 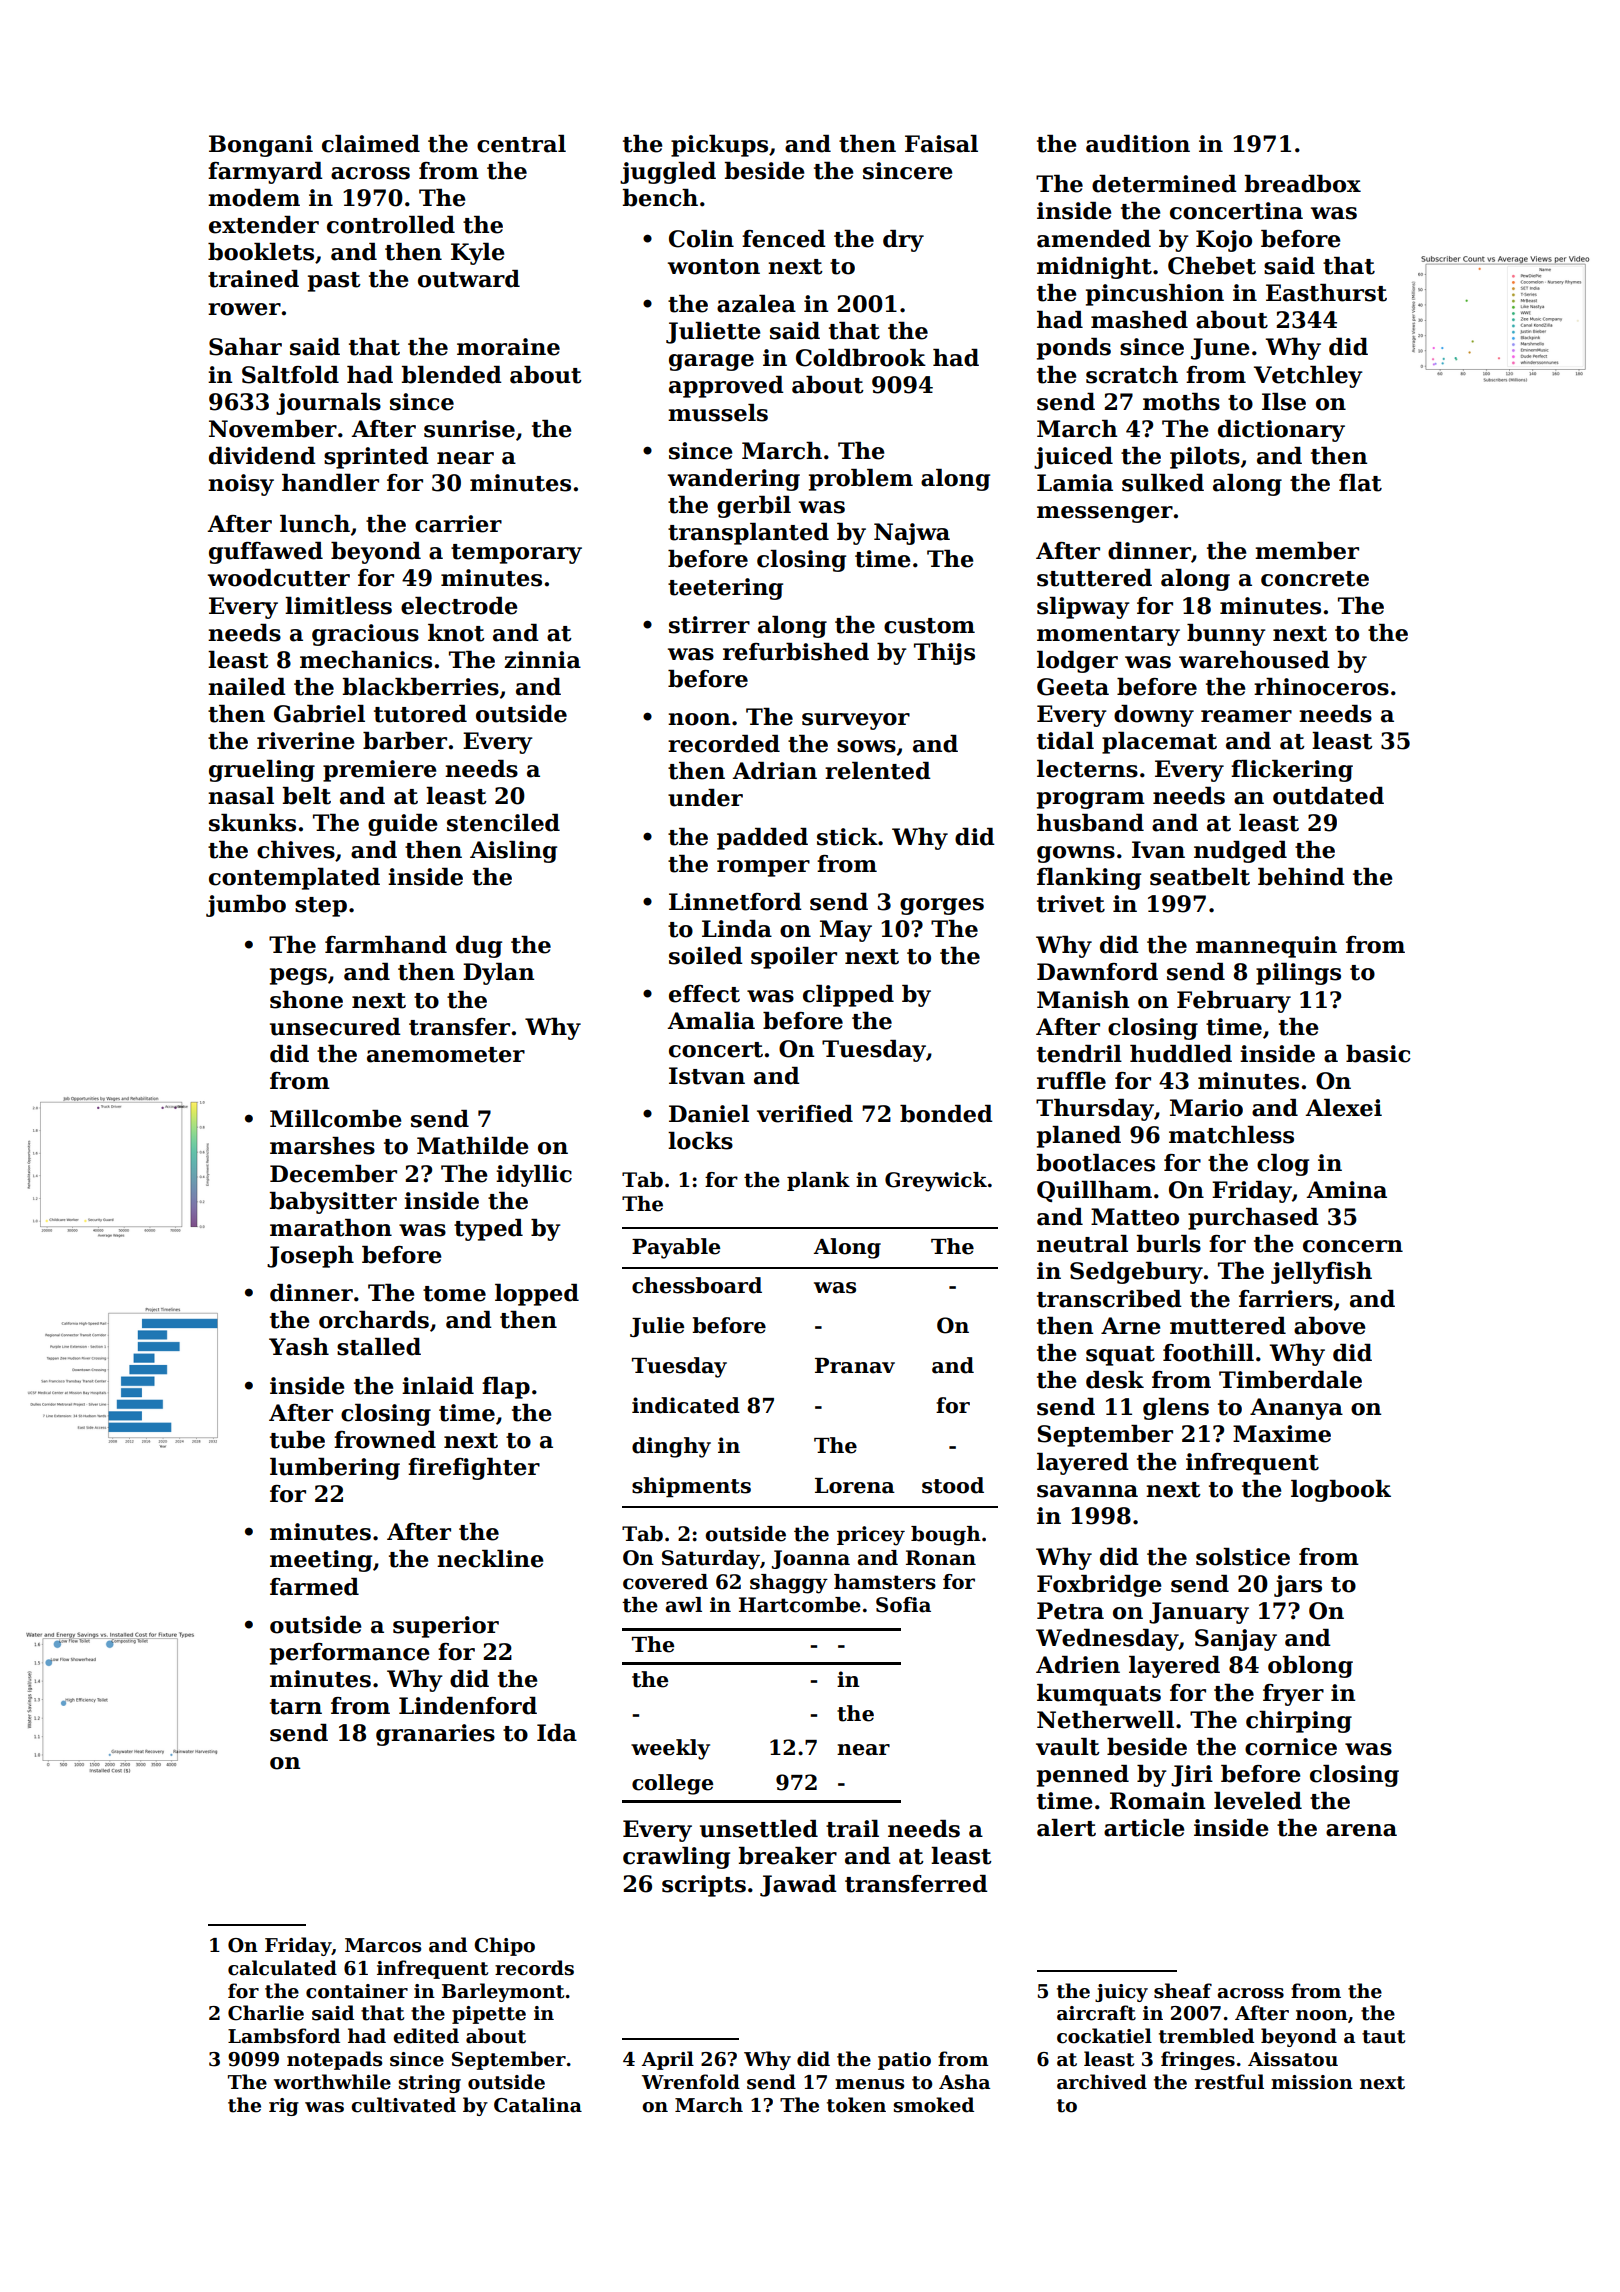 I want to click on mechanics, so click(x=366, y=660).
